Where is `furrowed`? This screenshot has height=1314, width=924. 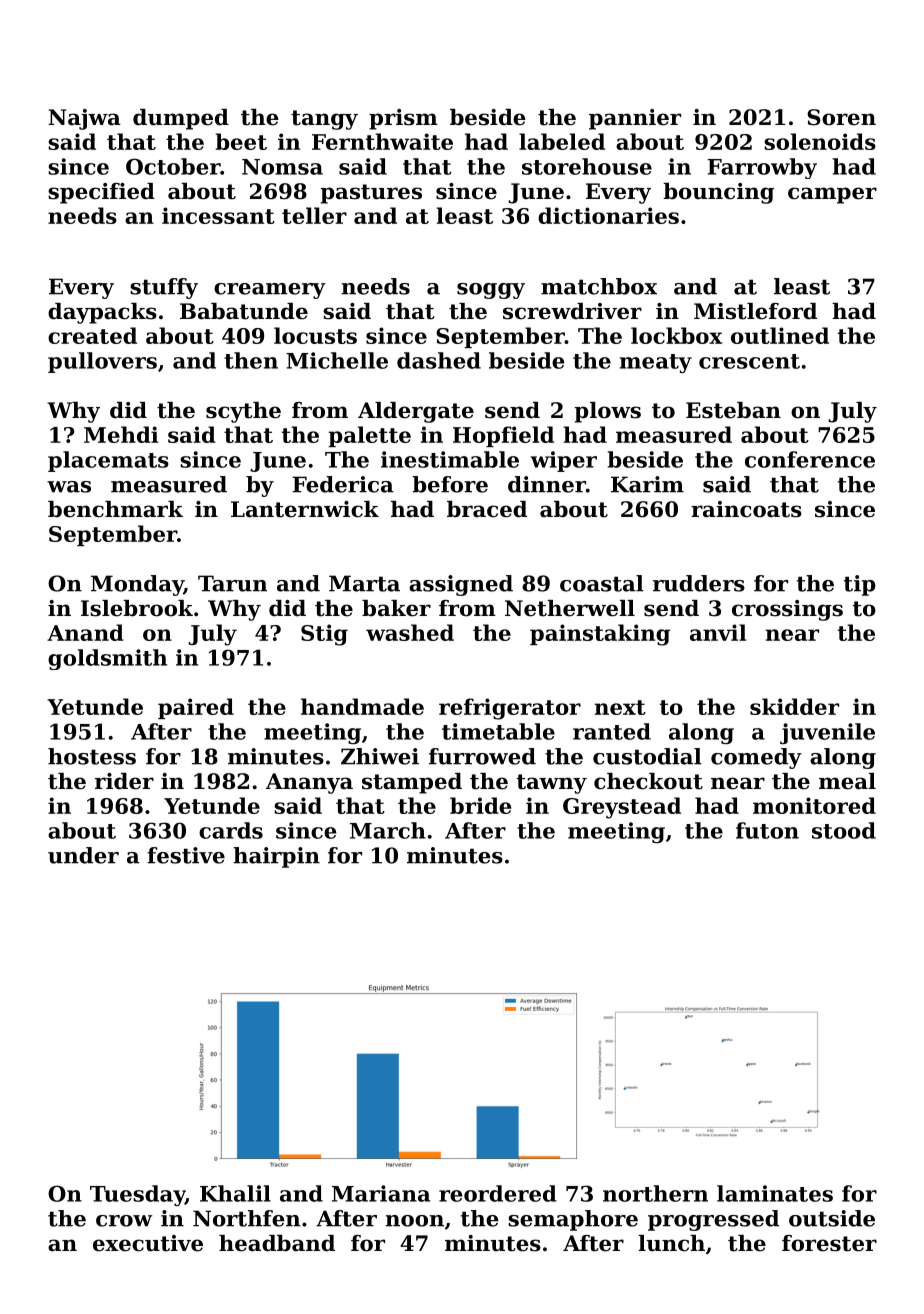
furrowed is located at coordinates (482, 756).
